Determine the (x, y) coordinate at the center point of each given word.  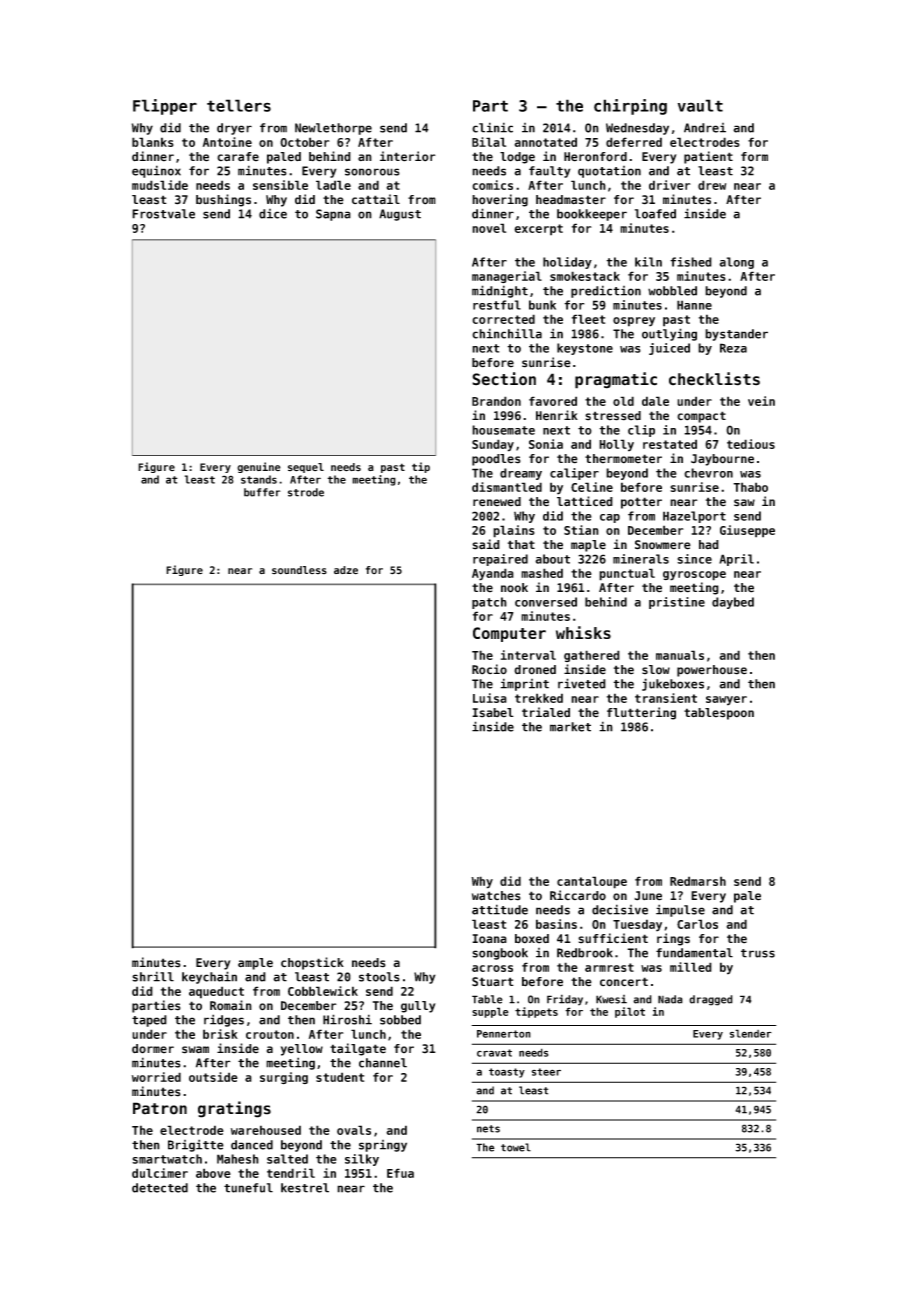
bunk (542, 305)
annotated (545, 142)
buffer (262, 492)
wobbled (672, 291)
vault (700, 105)
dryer (234, 129)
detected (160, 1188)
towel (516, 1147)
